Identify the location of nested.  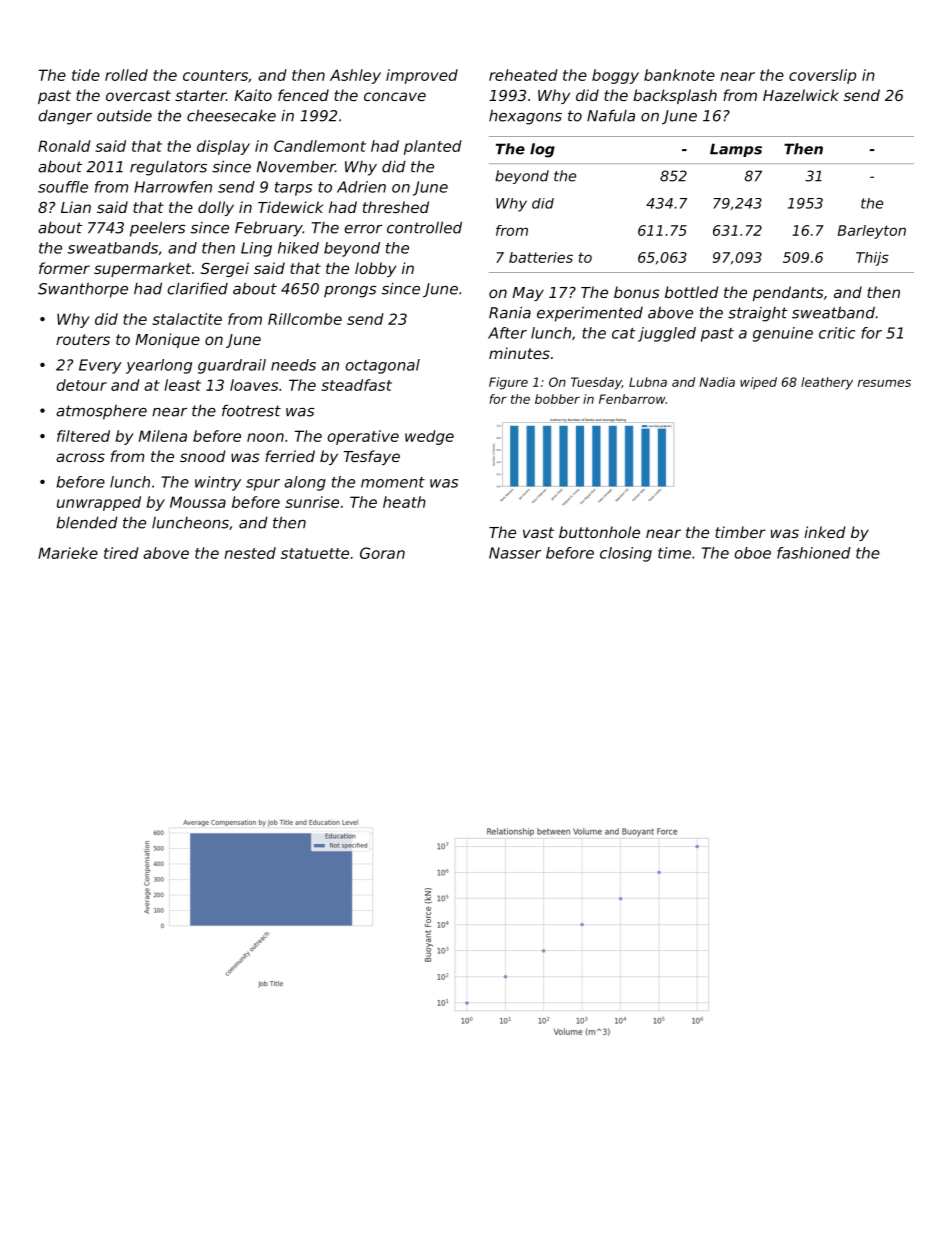
(250, 553).
